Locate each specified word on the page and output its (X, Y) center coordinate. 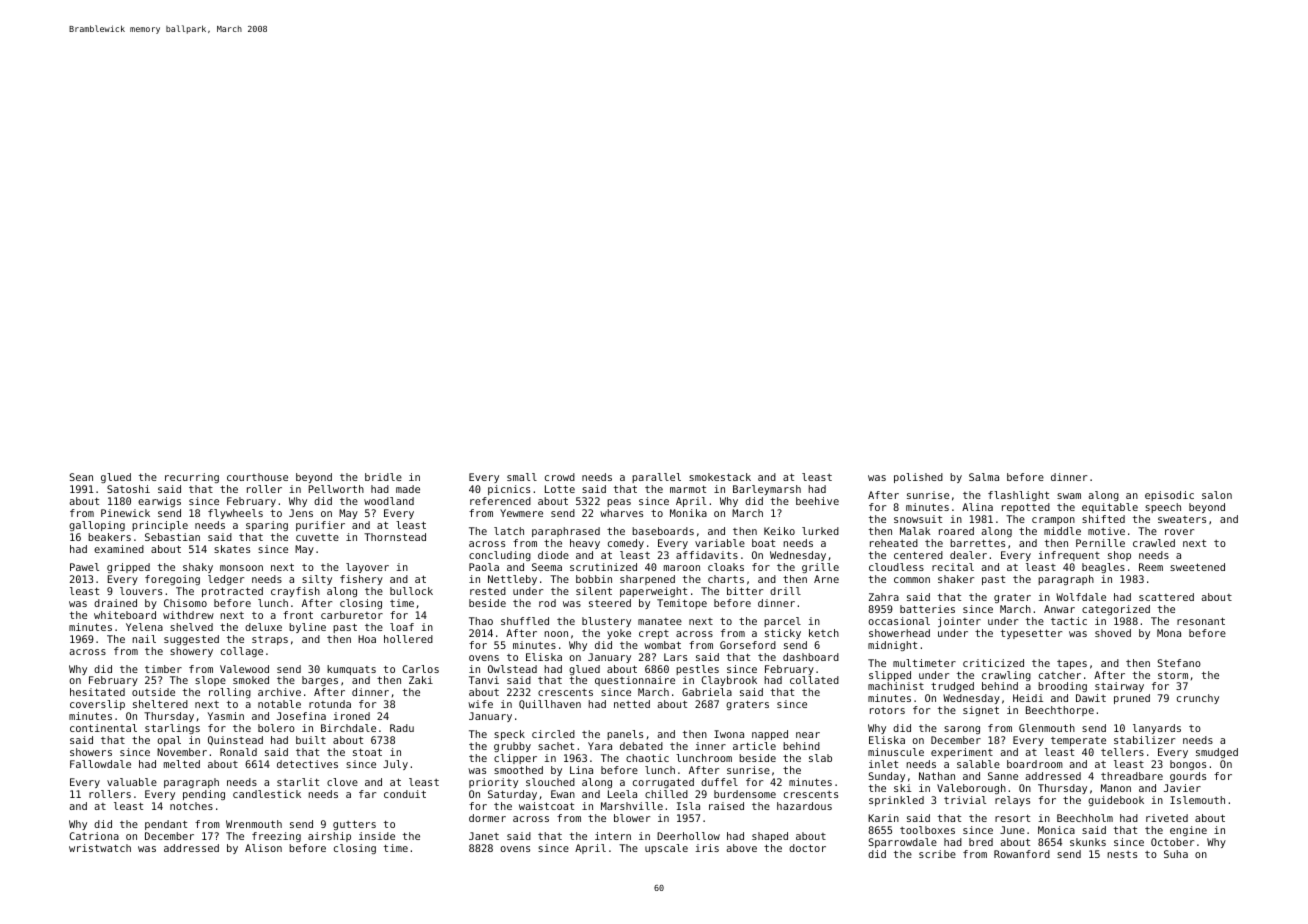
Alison (263, 848)
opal (169, 741)
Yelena (144, 627)
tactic (1069, 621)
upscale (666, 849)
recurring (192, 478)
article (754, 746)
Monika (688, 513)
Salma (984, 477)
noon (556, 634)
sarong (962, 730)
